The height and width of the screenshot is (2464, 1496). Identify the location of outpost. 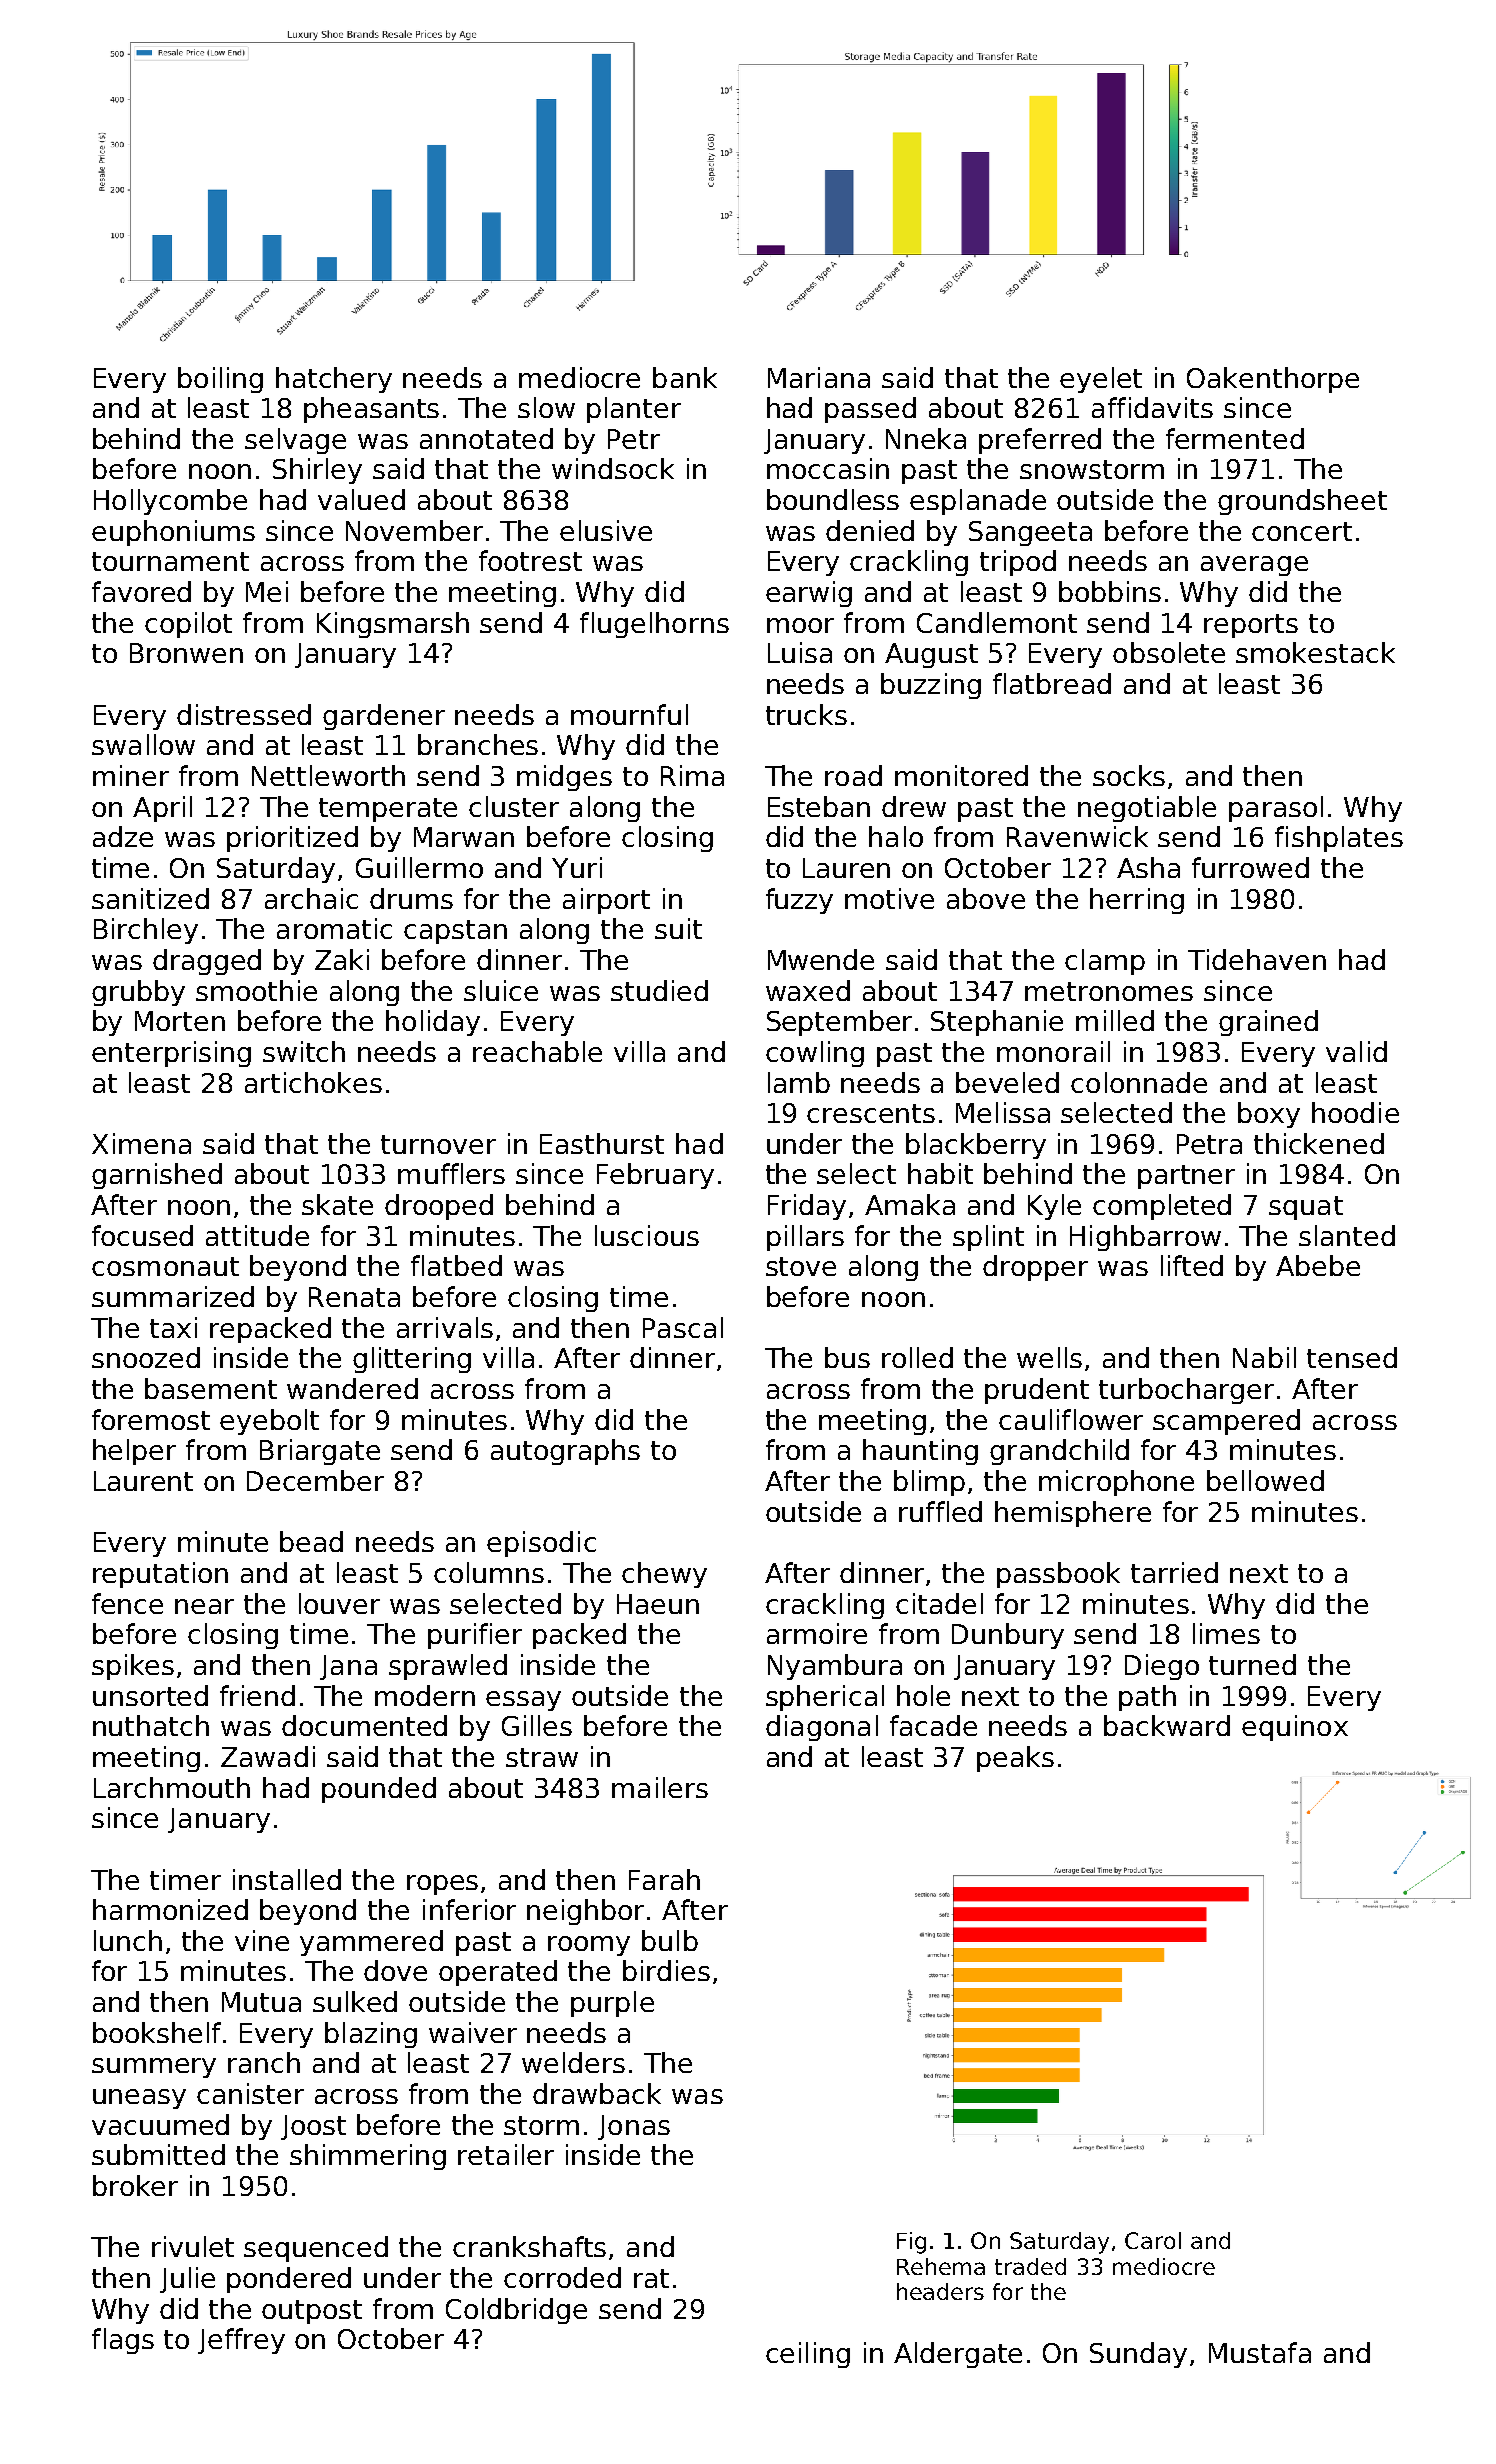
(312, 2312).
